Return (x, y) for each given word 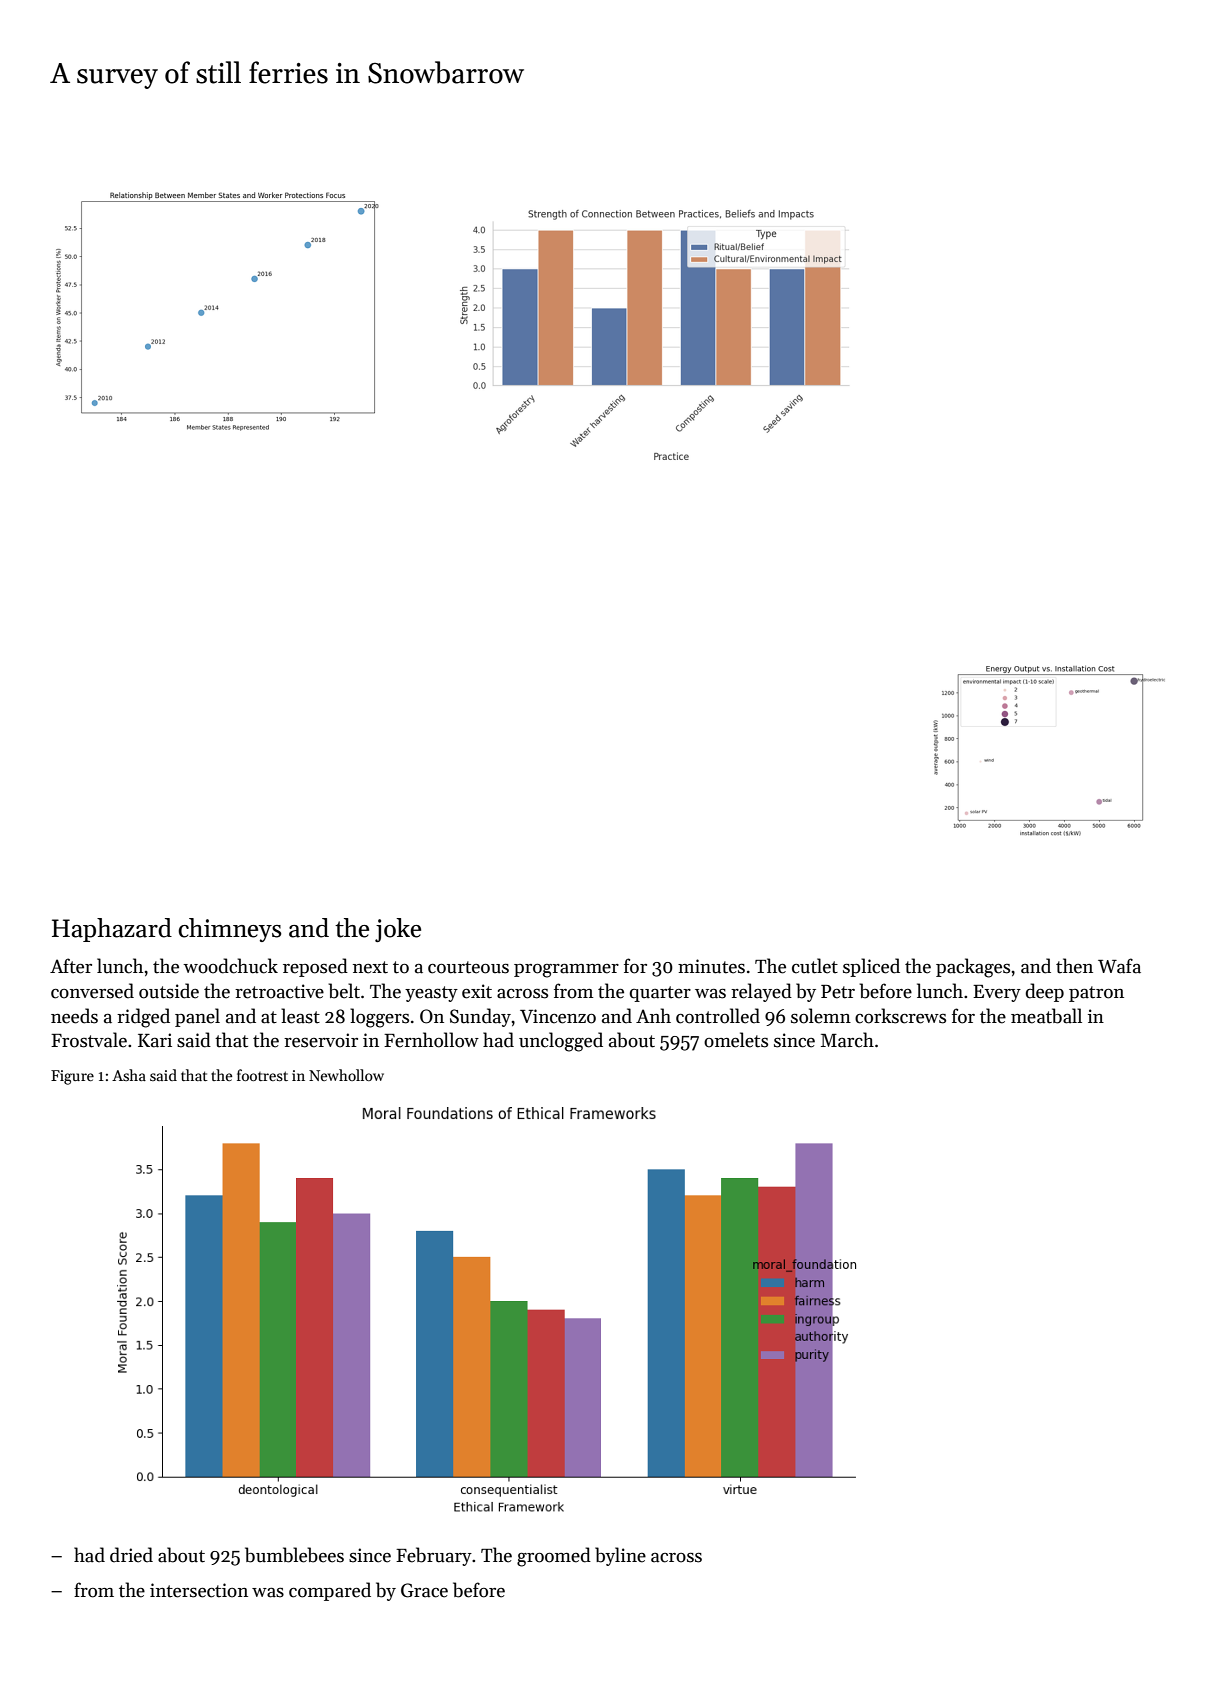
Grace (424, 1590)
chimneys (230, 930)
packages (973, 968)
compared (330, 1591)
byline (620, 1556)
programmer (566, 971)
